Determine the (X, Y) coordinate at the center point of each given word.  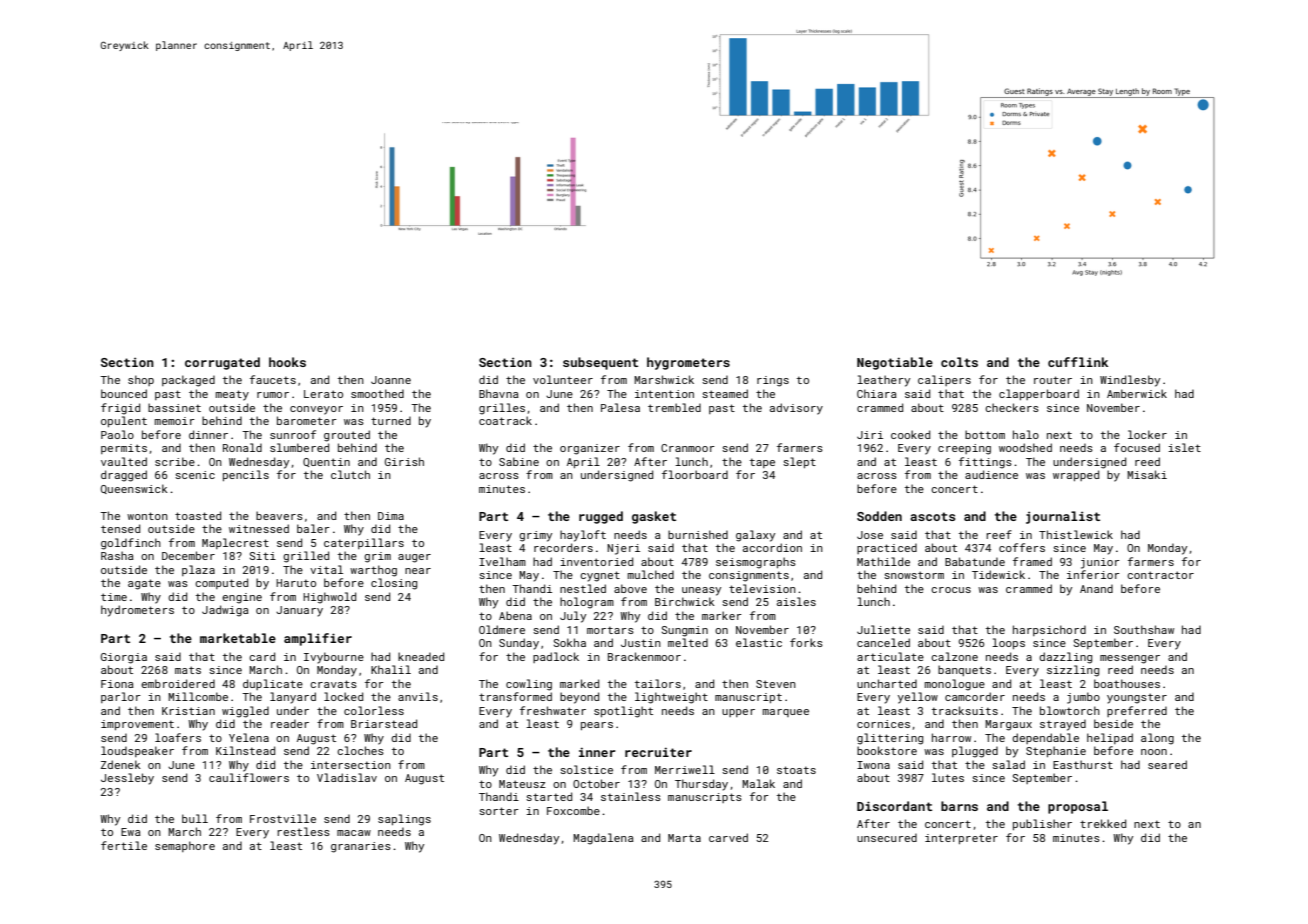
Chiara (877, 393)
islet (1184, 447)
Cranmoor (688, 448)
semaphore (185, 846)
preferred (1137, 711)
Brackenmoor (644, 656)
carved (728, 837)
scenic (195, 475)
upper (738, 713)
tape (762, 463)
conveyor (316, 410)
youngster (1137, 698)
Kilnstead (245, 750)
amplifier (318, 639)
